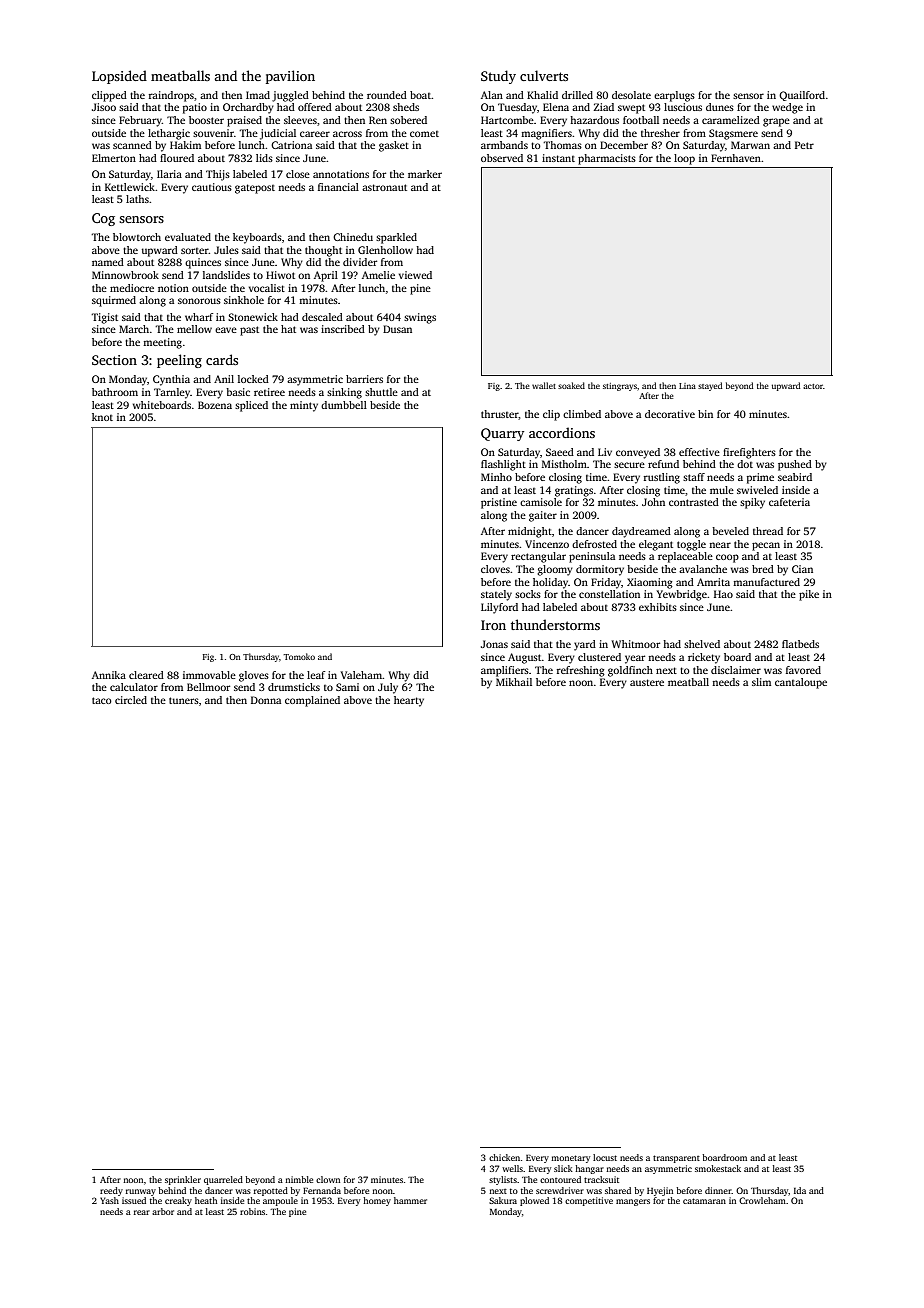 This screenshot has height=1308, width=924. What do you see at coordinates (544, 385) in the screenshot?
I see `wallet` at bounding box center [544, 385].
